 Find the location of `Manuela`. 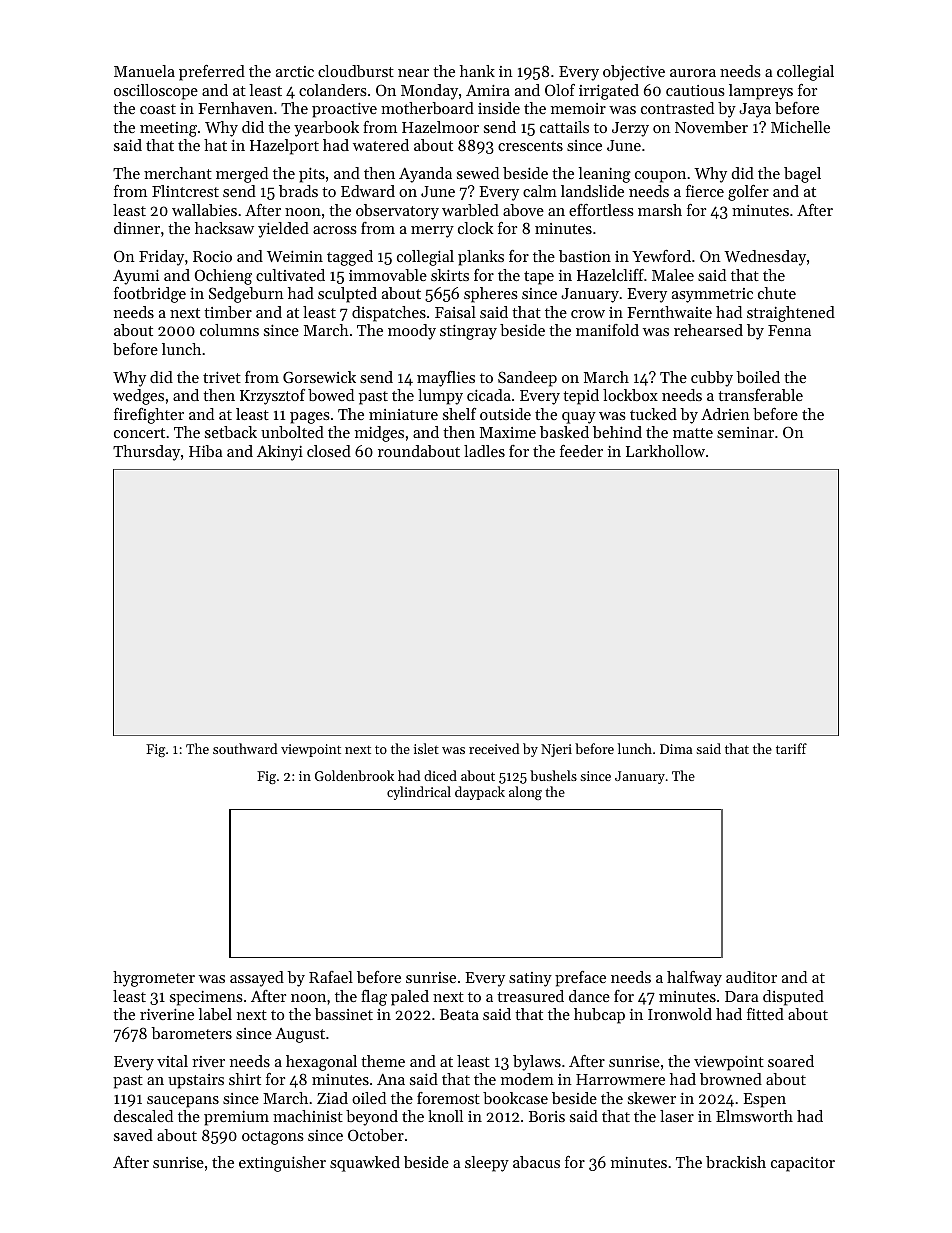

Manuela is located at coordinates (144, 71).
